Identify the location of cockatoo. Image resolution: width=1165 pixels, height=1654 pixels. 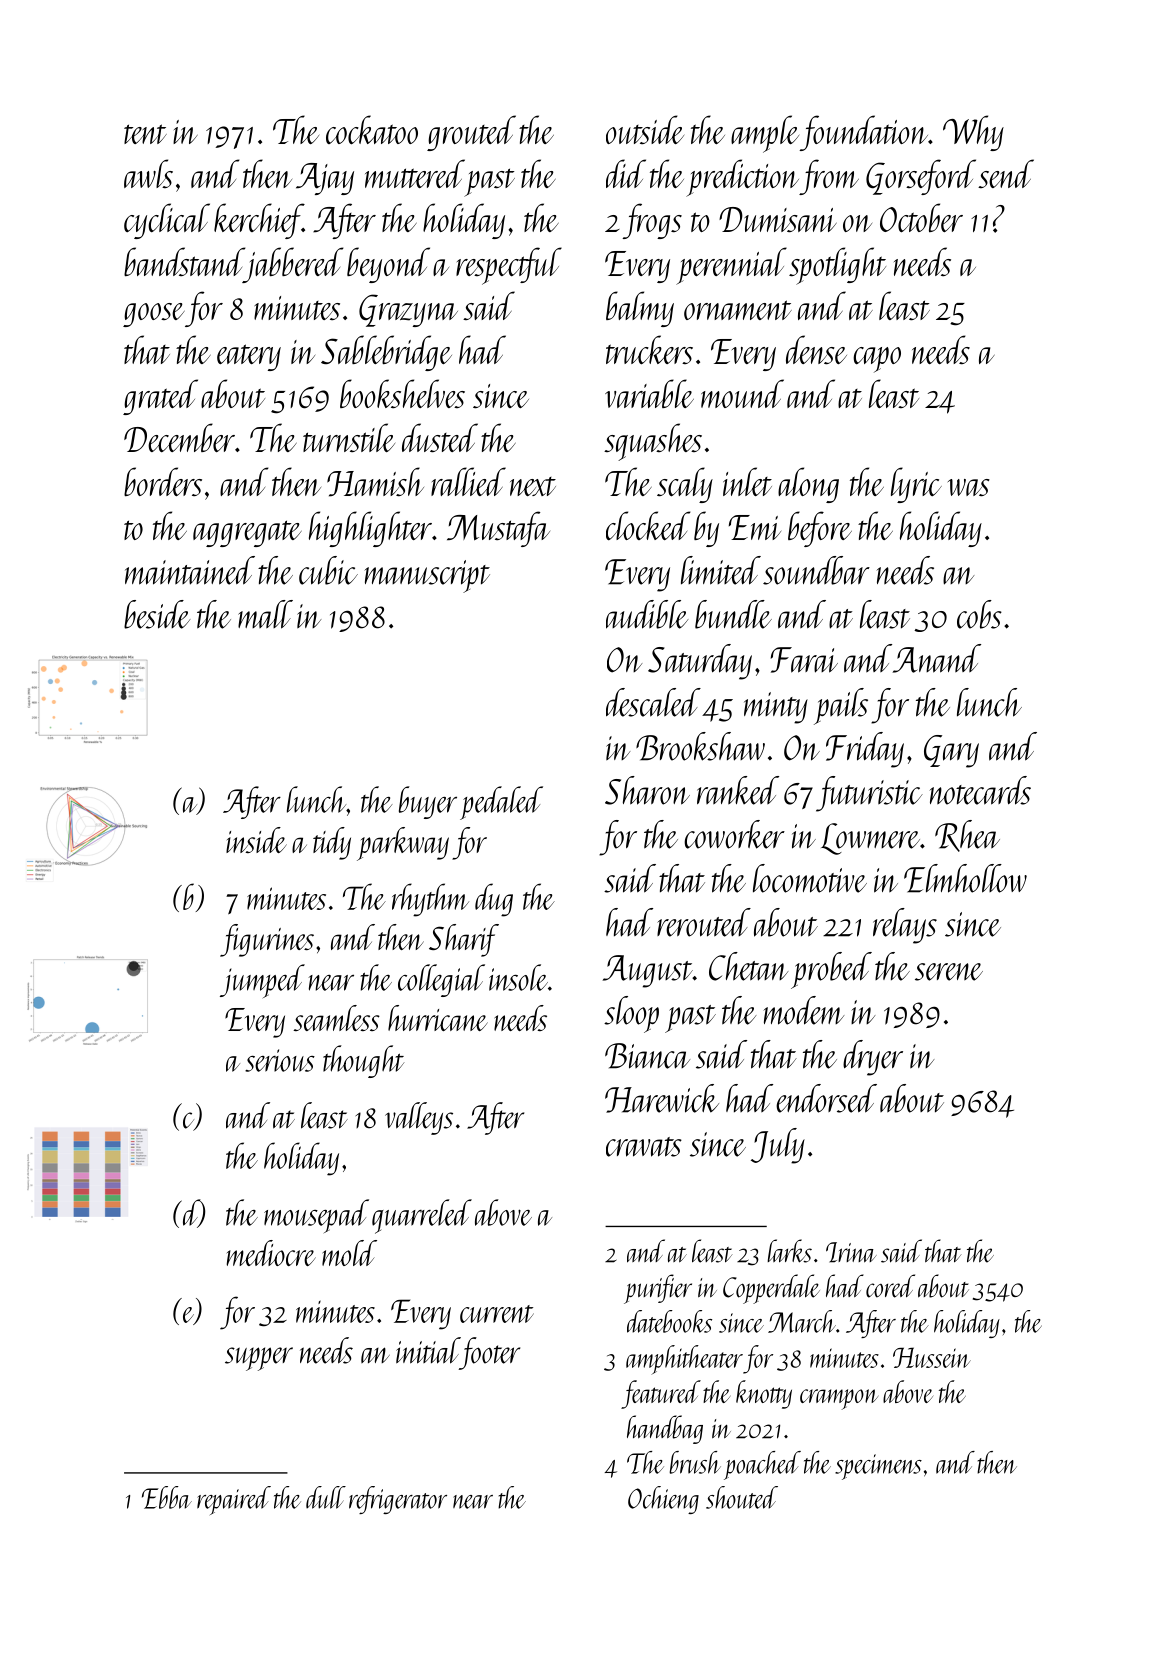
(372, 130).
